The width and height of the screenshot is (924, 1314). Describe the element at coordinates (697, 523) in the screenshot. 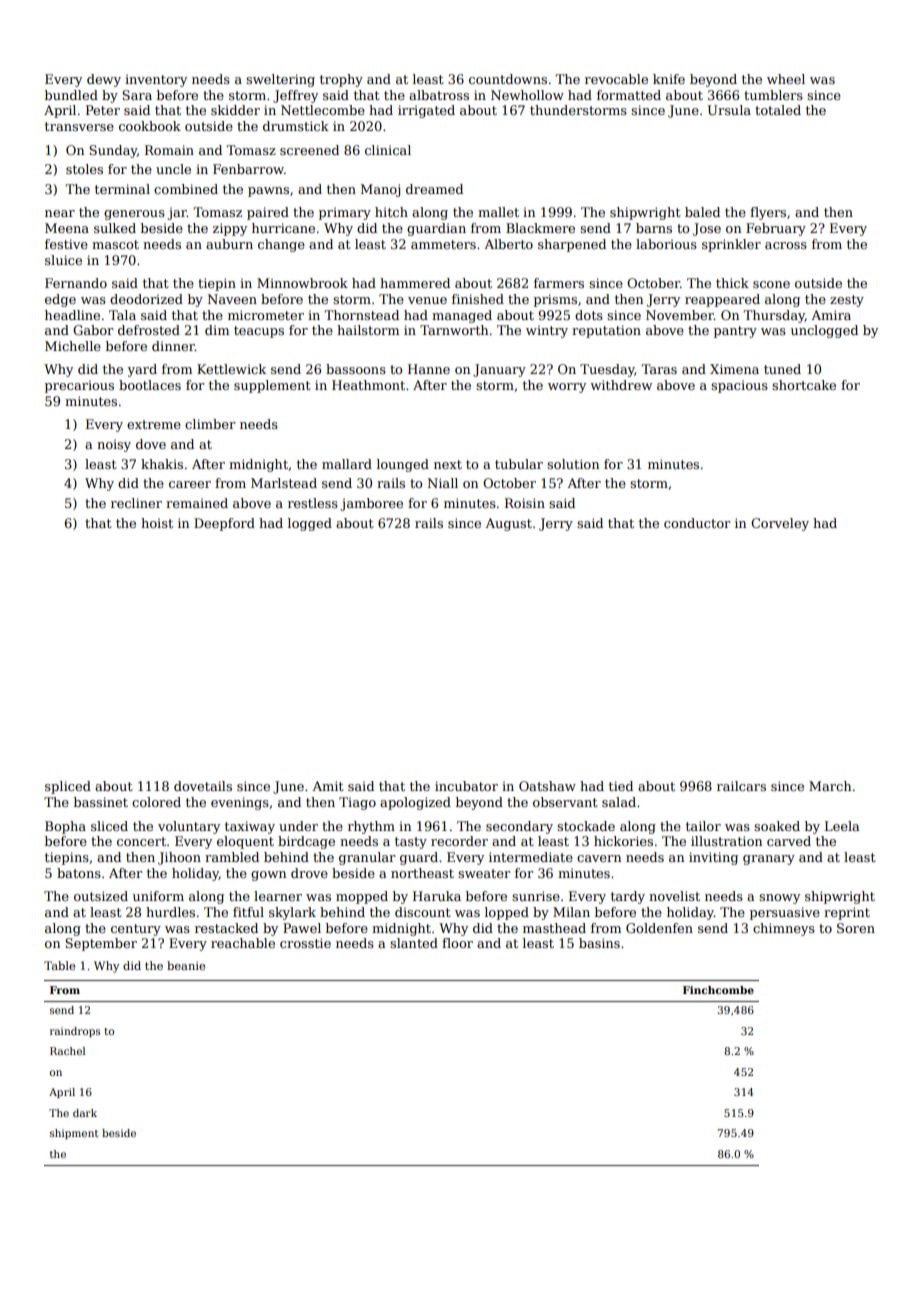

I see `conductor` at that location.
